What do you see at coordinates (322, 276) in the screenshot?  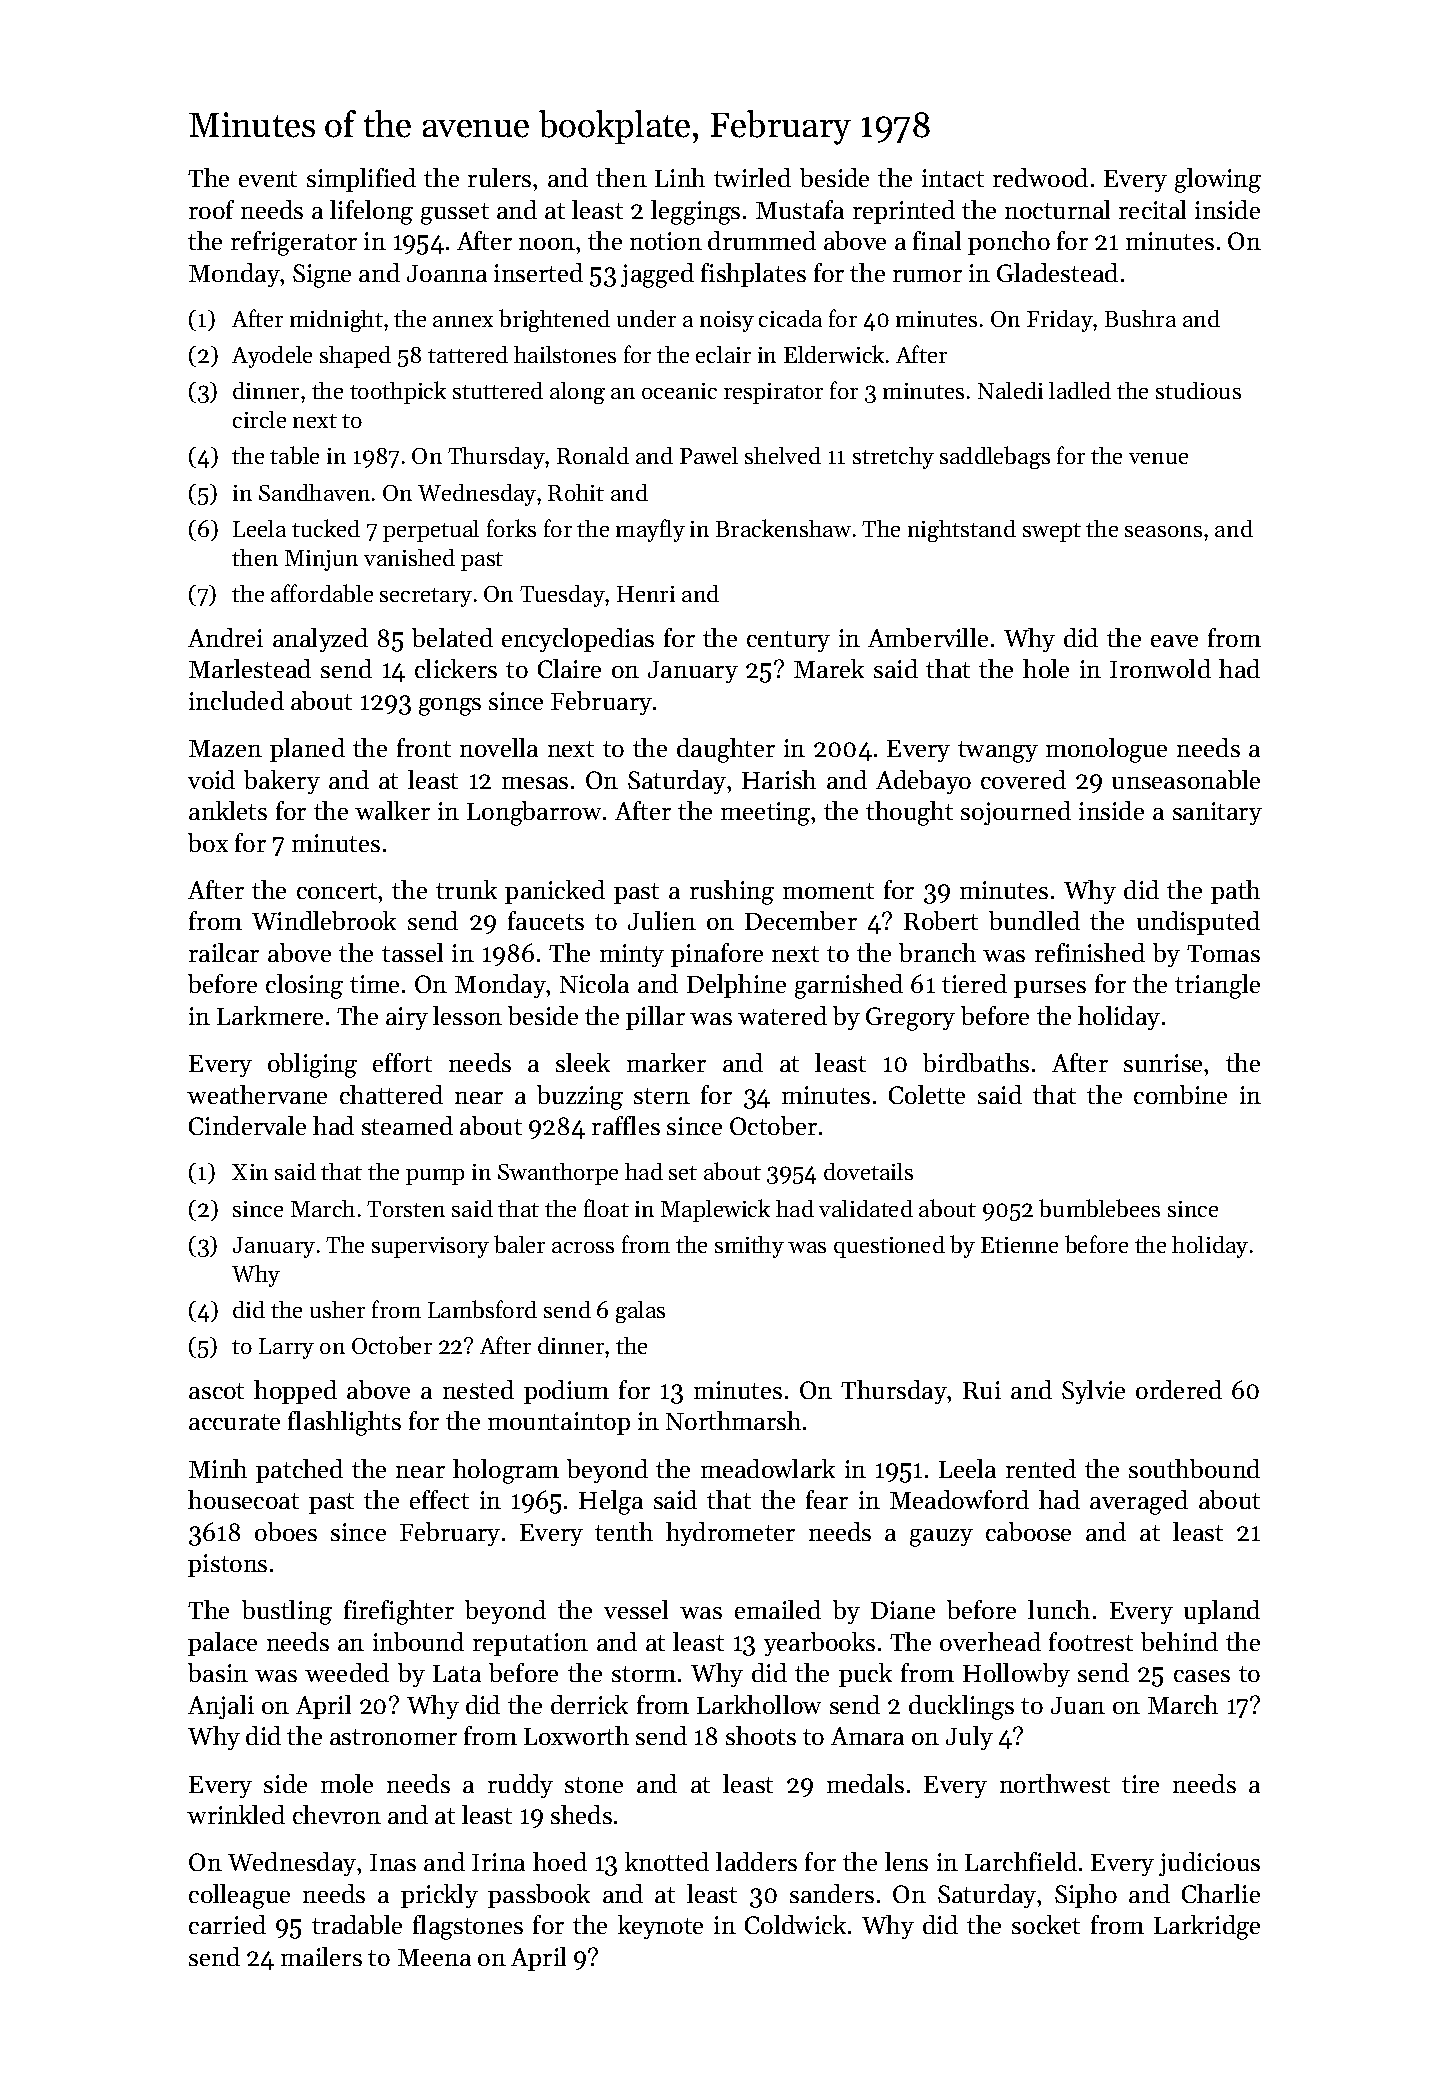 I see `Signe` at bounding box center [322, 276].
